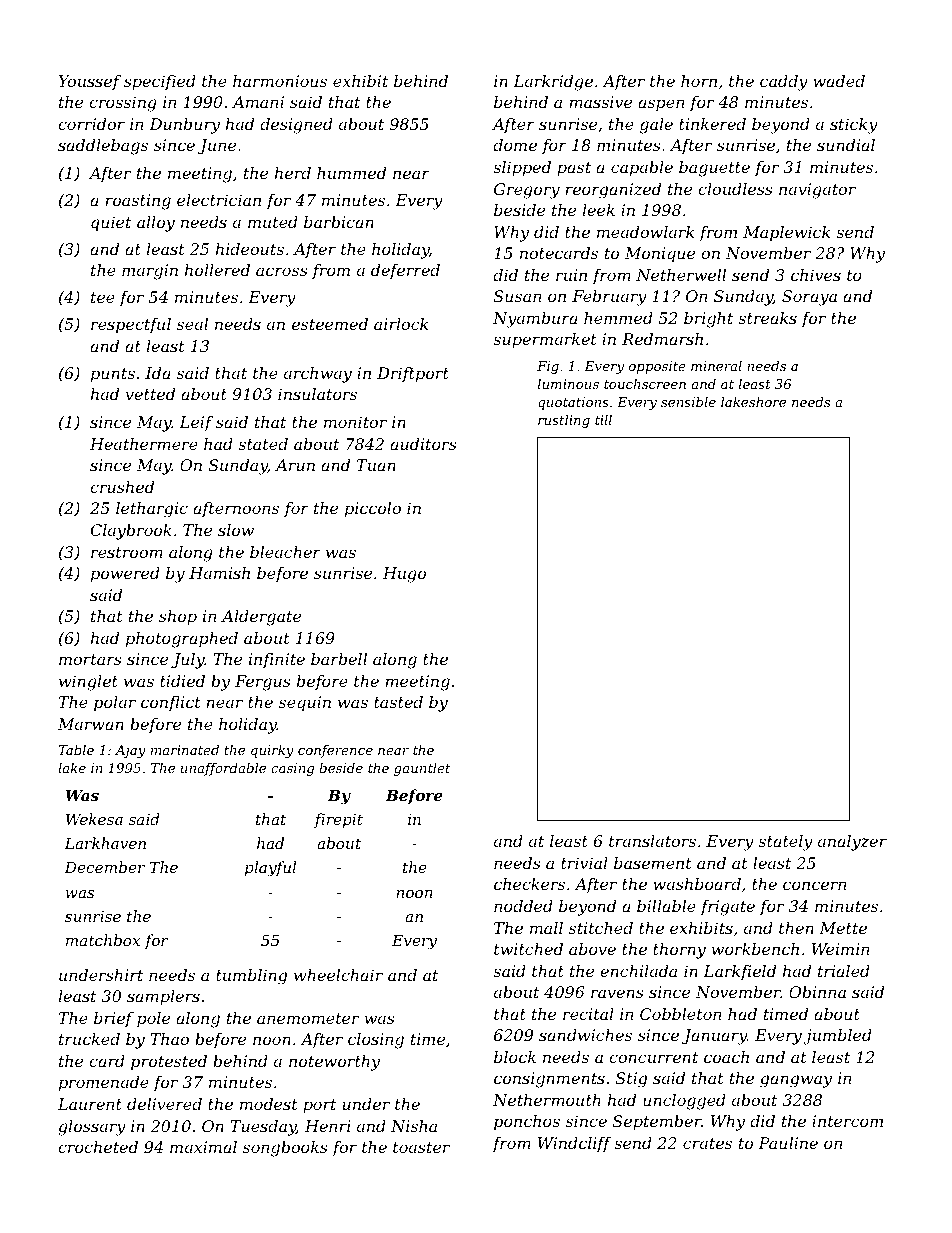 The width and height of the page is (952, 1233). What do you see at coordinates (688, 402) in the page?
I see `sensible` at bounding box center [688, 402].
